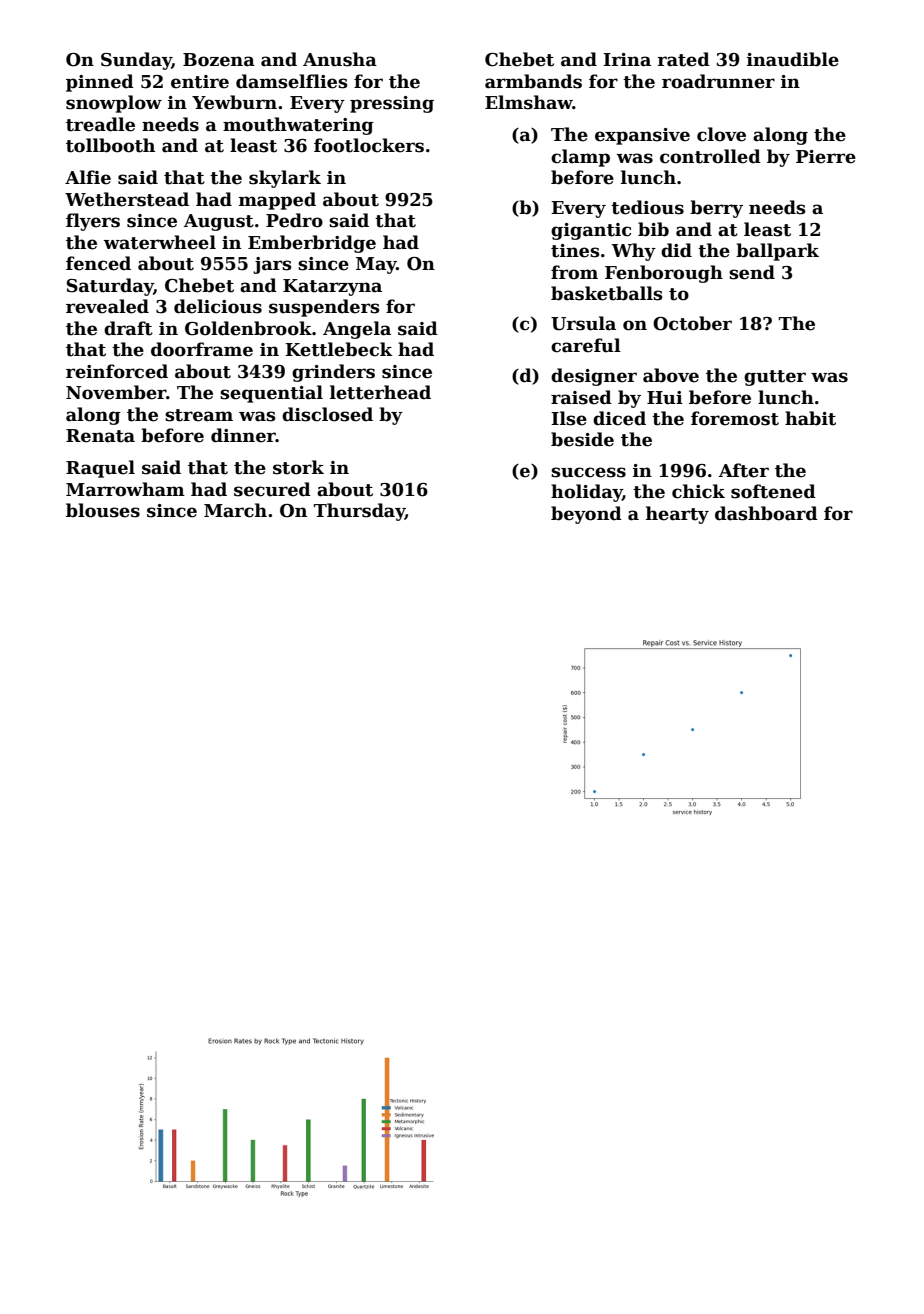  I want to click on Kettlebeck, so click(339, 349).
